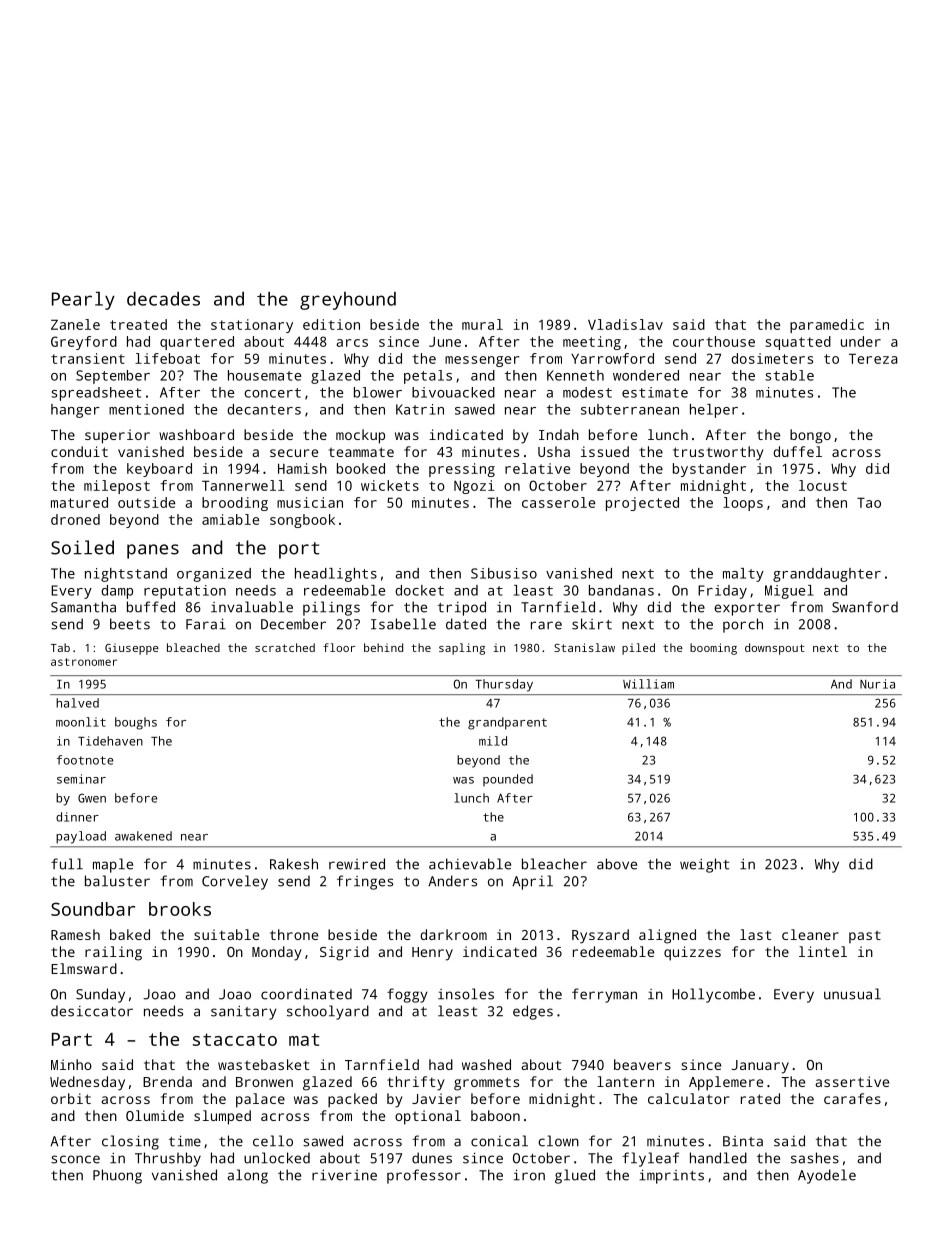 The height and width of the image is (1233, 952). I want to click on weight, so click(704, 865).
